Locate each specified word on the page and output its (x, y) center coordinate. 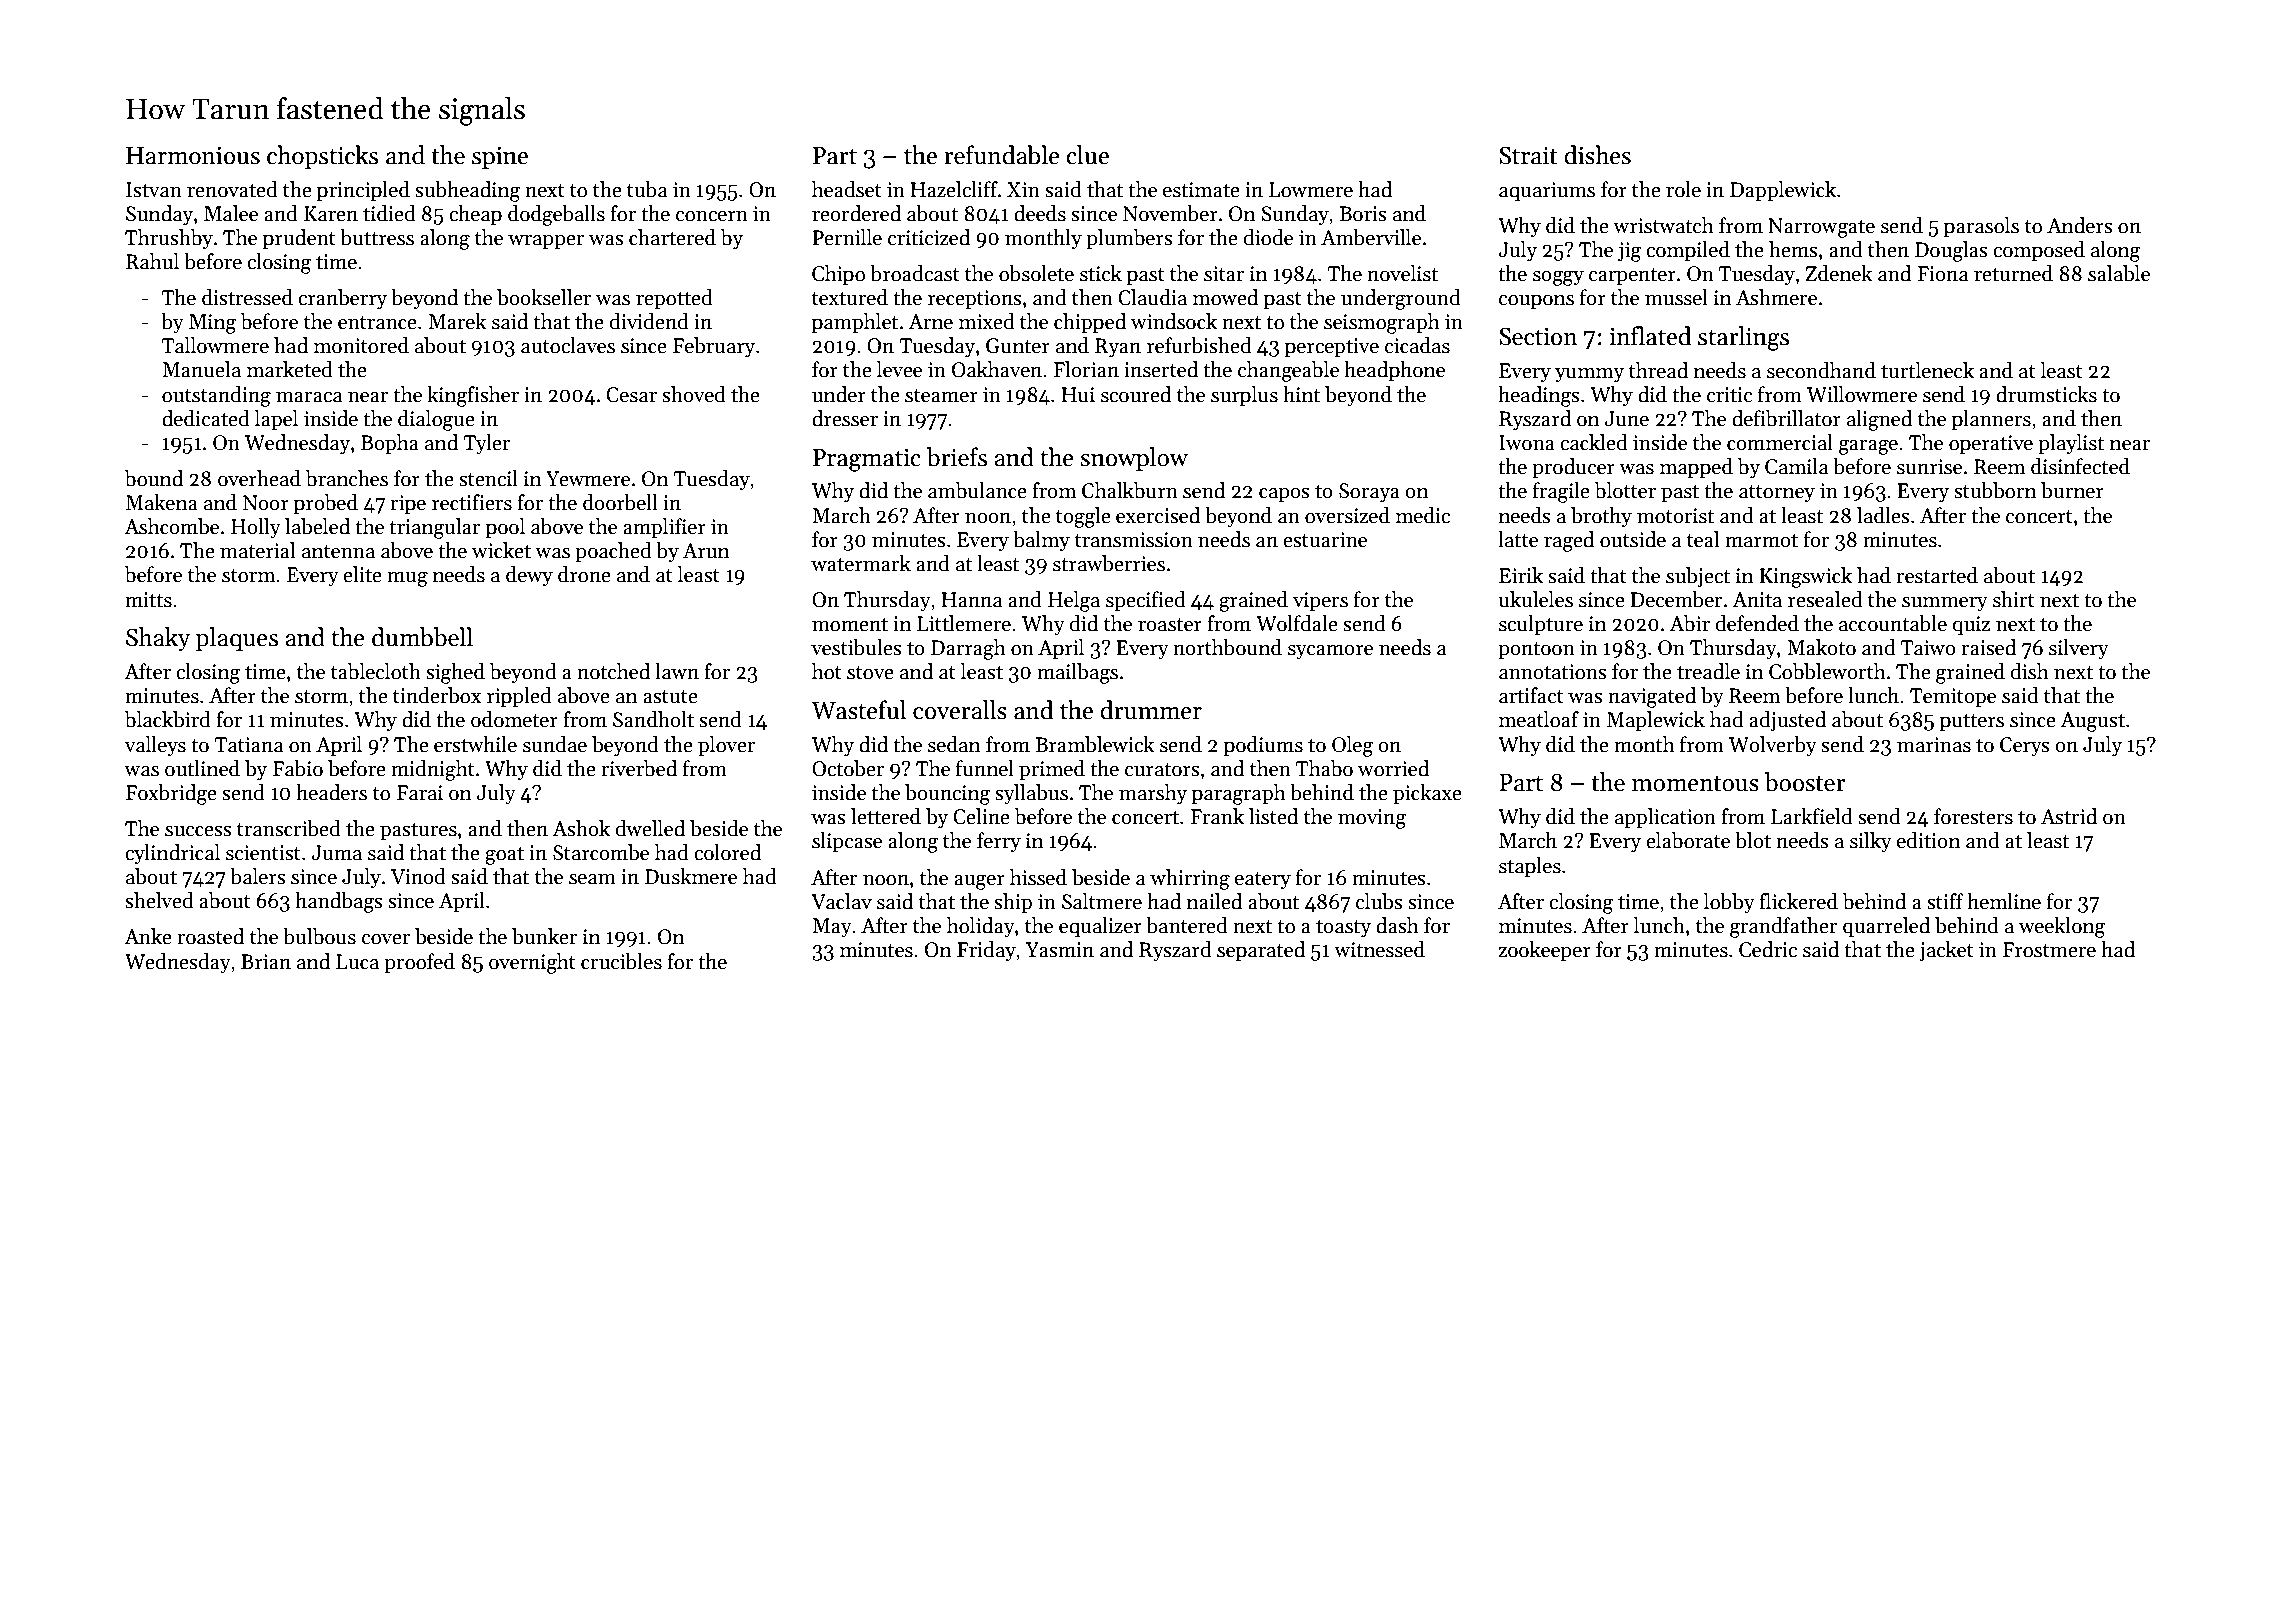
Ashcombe (171, 526)
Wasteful (859, 710)
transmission (1134, 540)
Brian (266, 962)
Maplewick (1656, 721)
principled (363, 191)
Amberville (1371, 237)
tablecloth (376, 671)
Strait (1528, 155)
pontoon (1536, 650)
